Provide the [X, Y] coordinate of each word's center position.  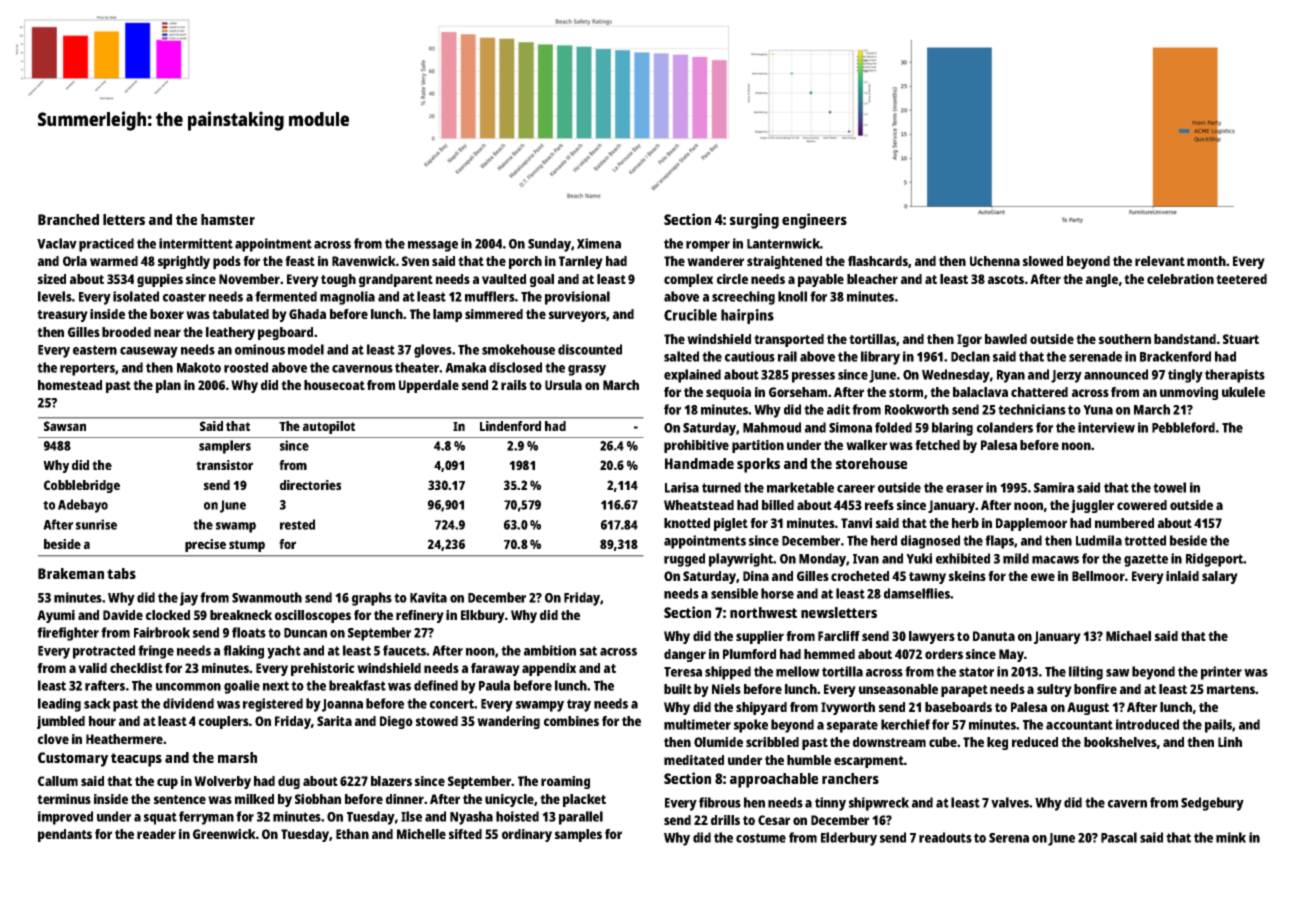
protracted [104, 652]
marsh [237, 757]
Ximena [599, 243]
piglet [731, 524]
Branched [68, 219]
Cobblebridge [82, 486]
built [678, 689]
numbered [1124, 523]
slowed [1043, 261]
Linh [1230, 742]
